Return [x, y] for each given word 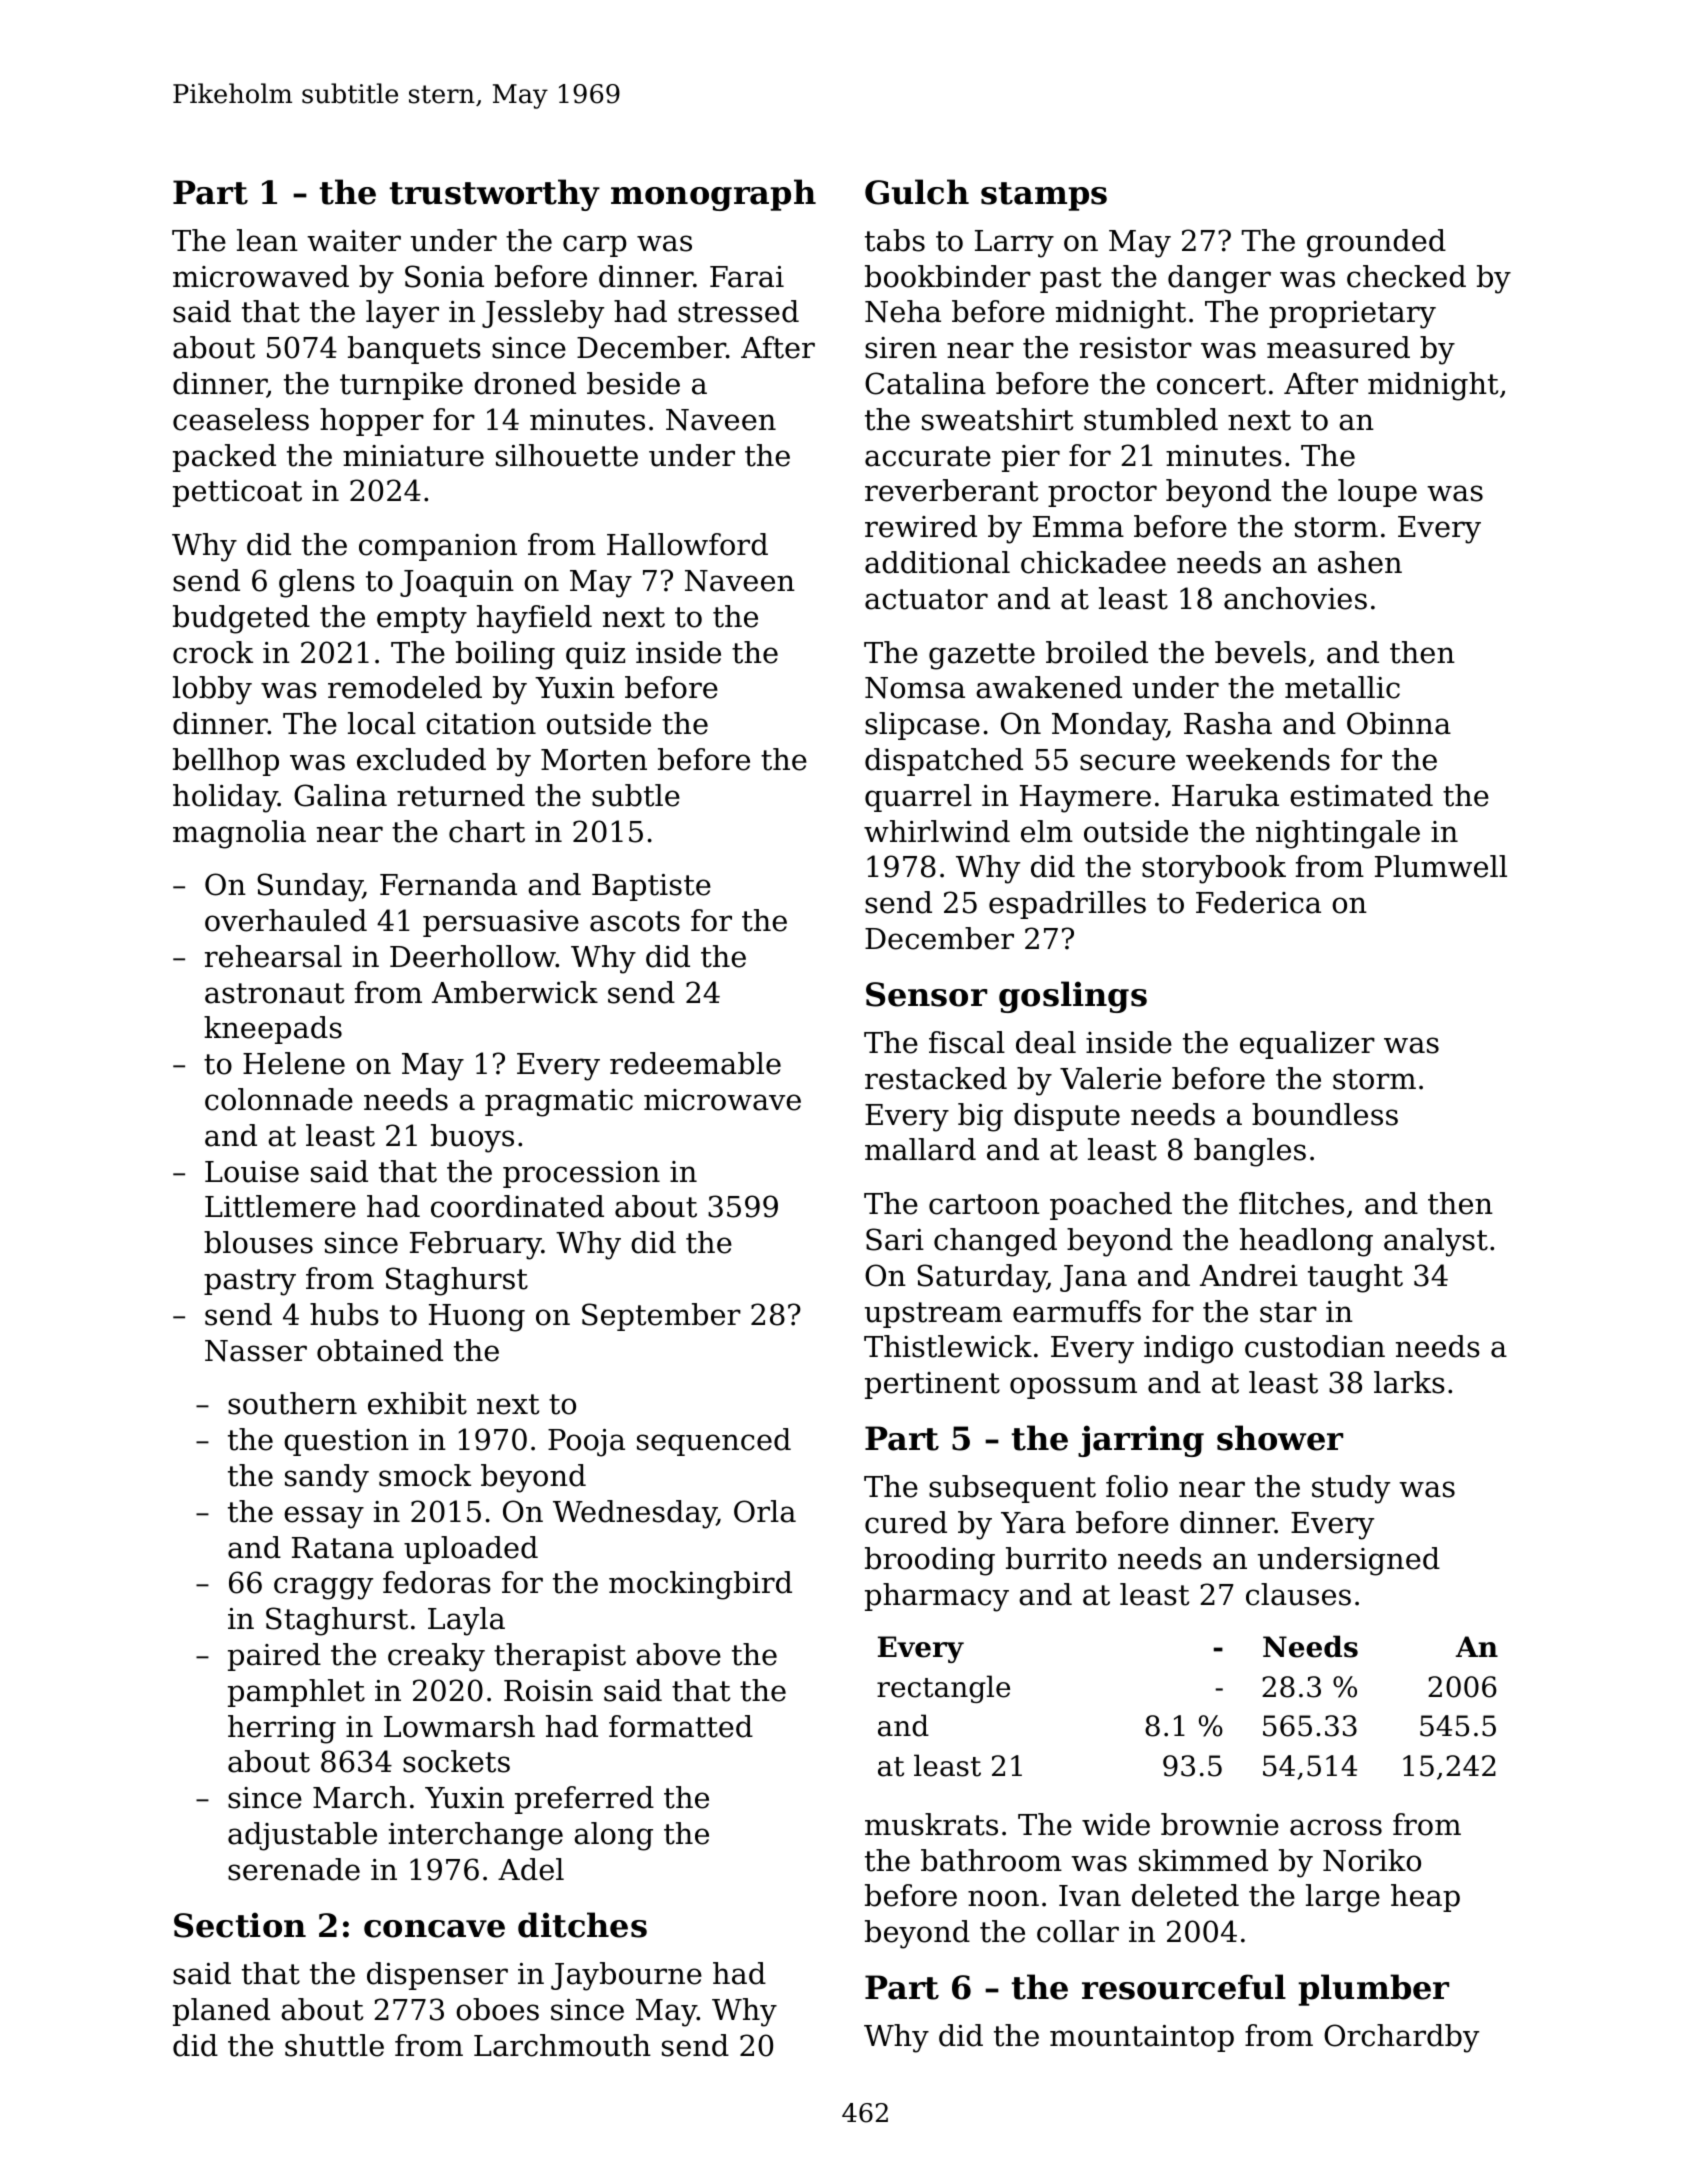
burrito [1056, 1558]
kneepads [273, 1030]
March [360, 1797]
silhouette [567, 455]
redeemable [695, 1063]
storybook [1214, 869]
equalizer [1307, 1045]
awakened [1049, 687]
